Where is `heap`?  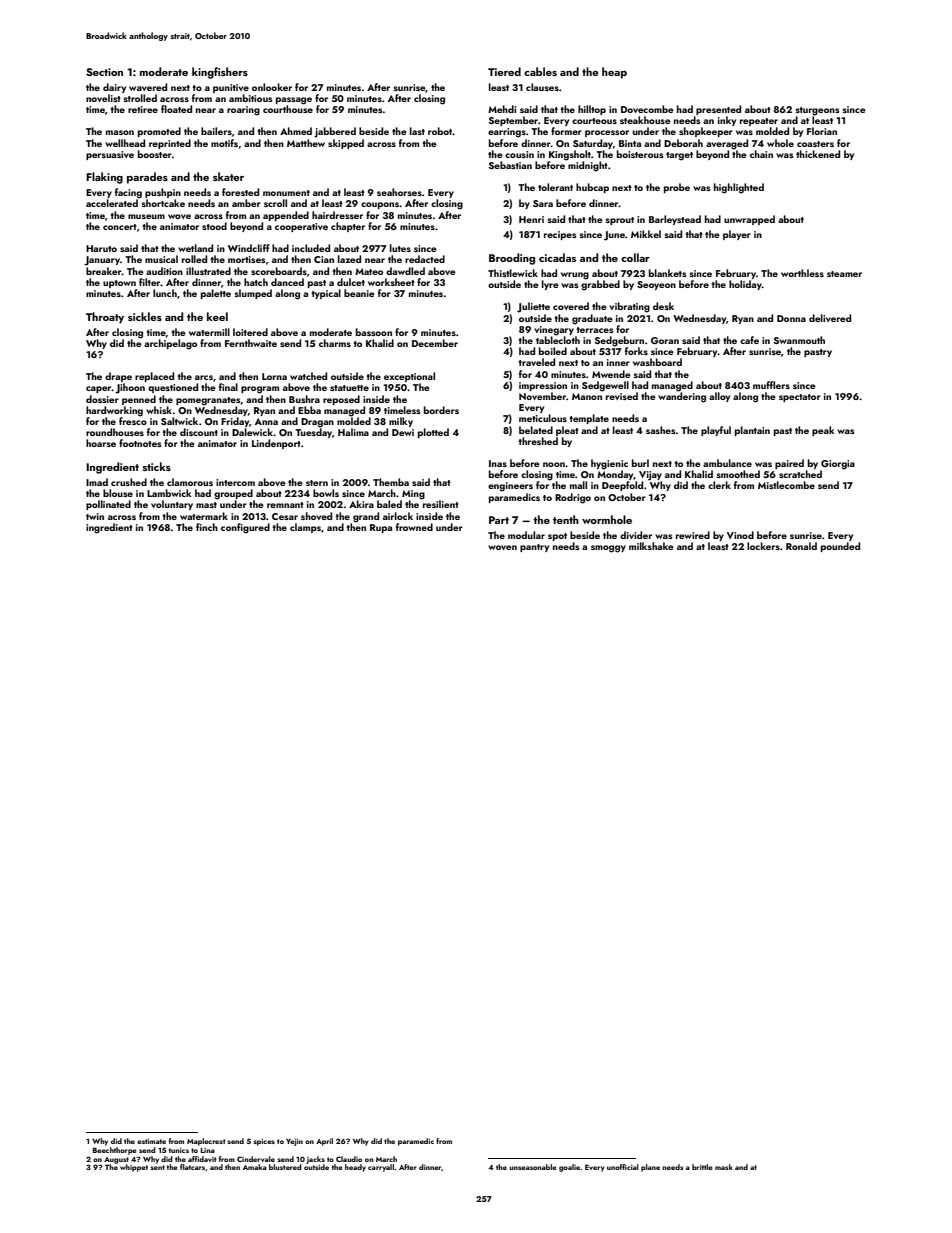 heap is located at coordinates (614, 73).
